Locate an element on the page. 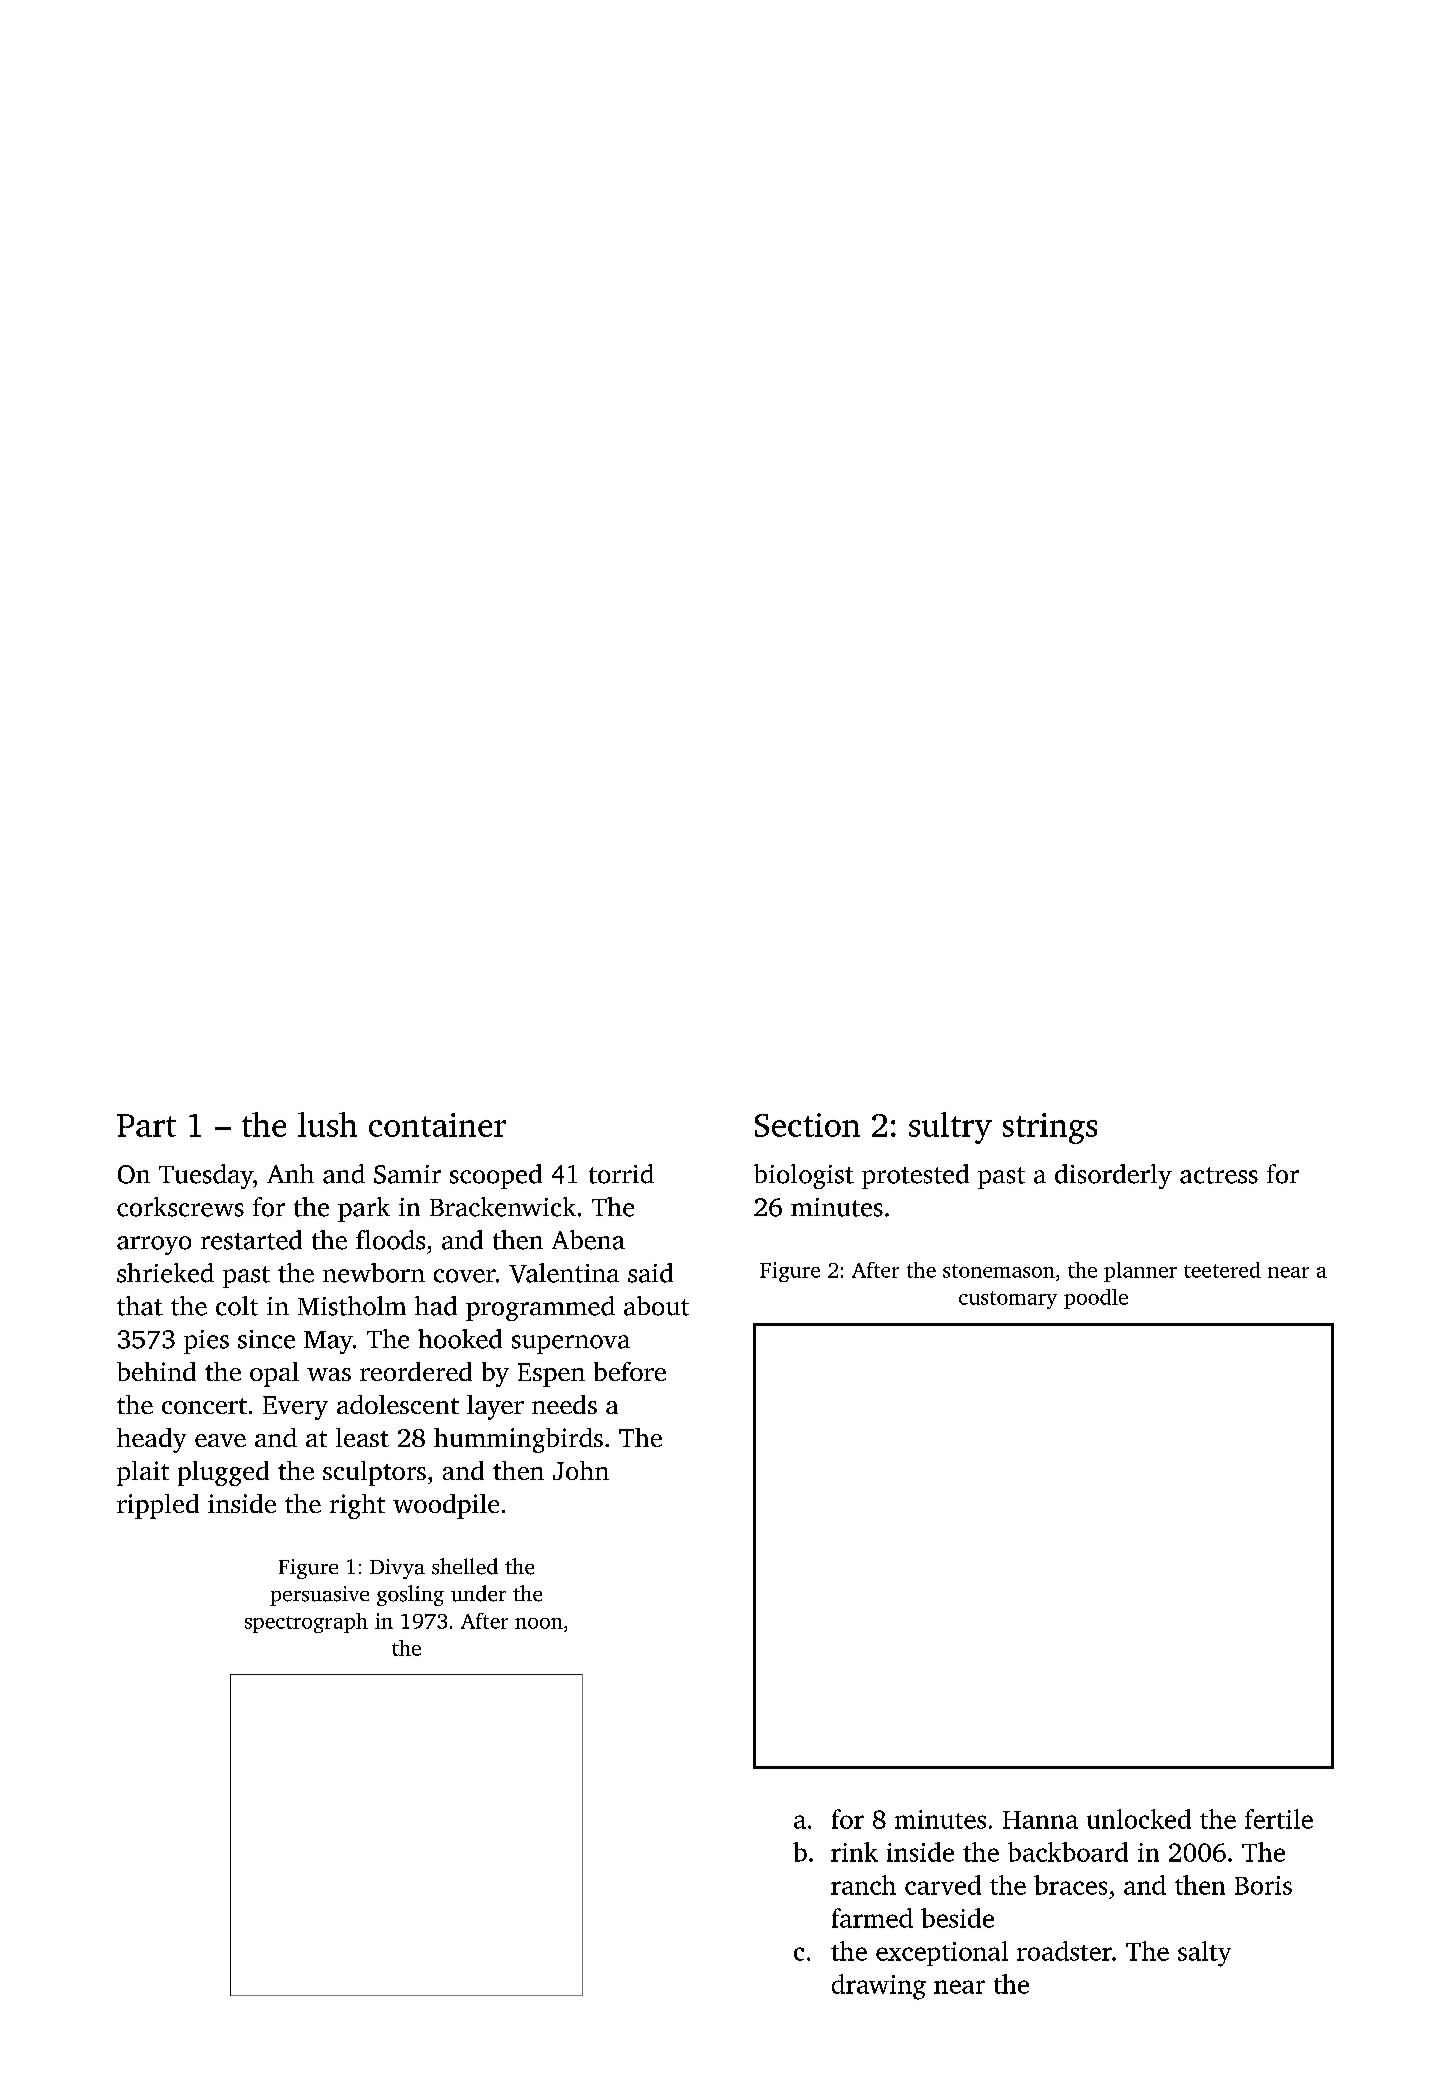 Image resolution: width=1450 pixels, height=2100 pixels. backboard is located at coordinates (1068, 1852).
